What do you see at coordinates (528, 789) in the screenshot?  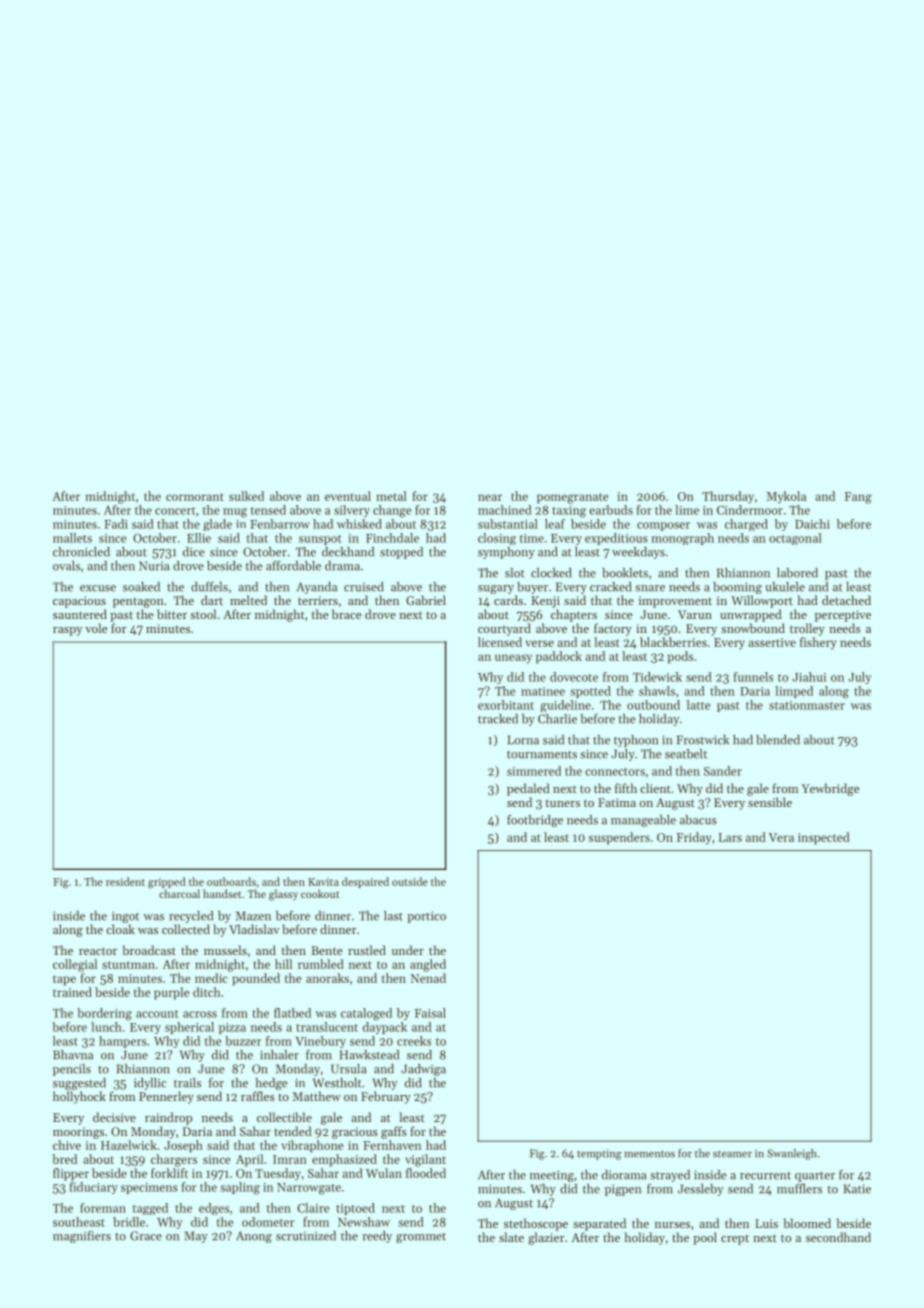 I see `pedaled` at bounding box center [528, 789].
